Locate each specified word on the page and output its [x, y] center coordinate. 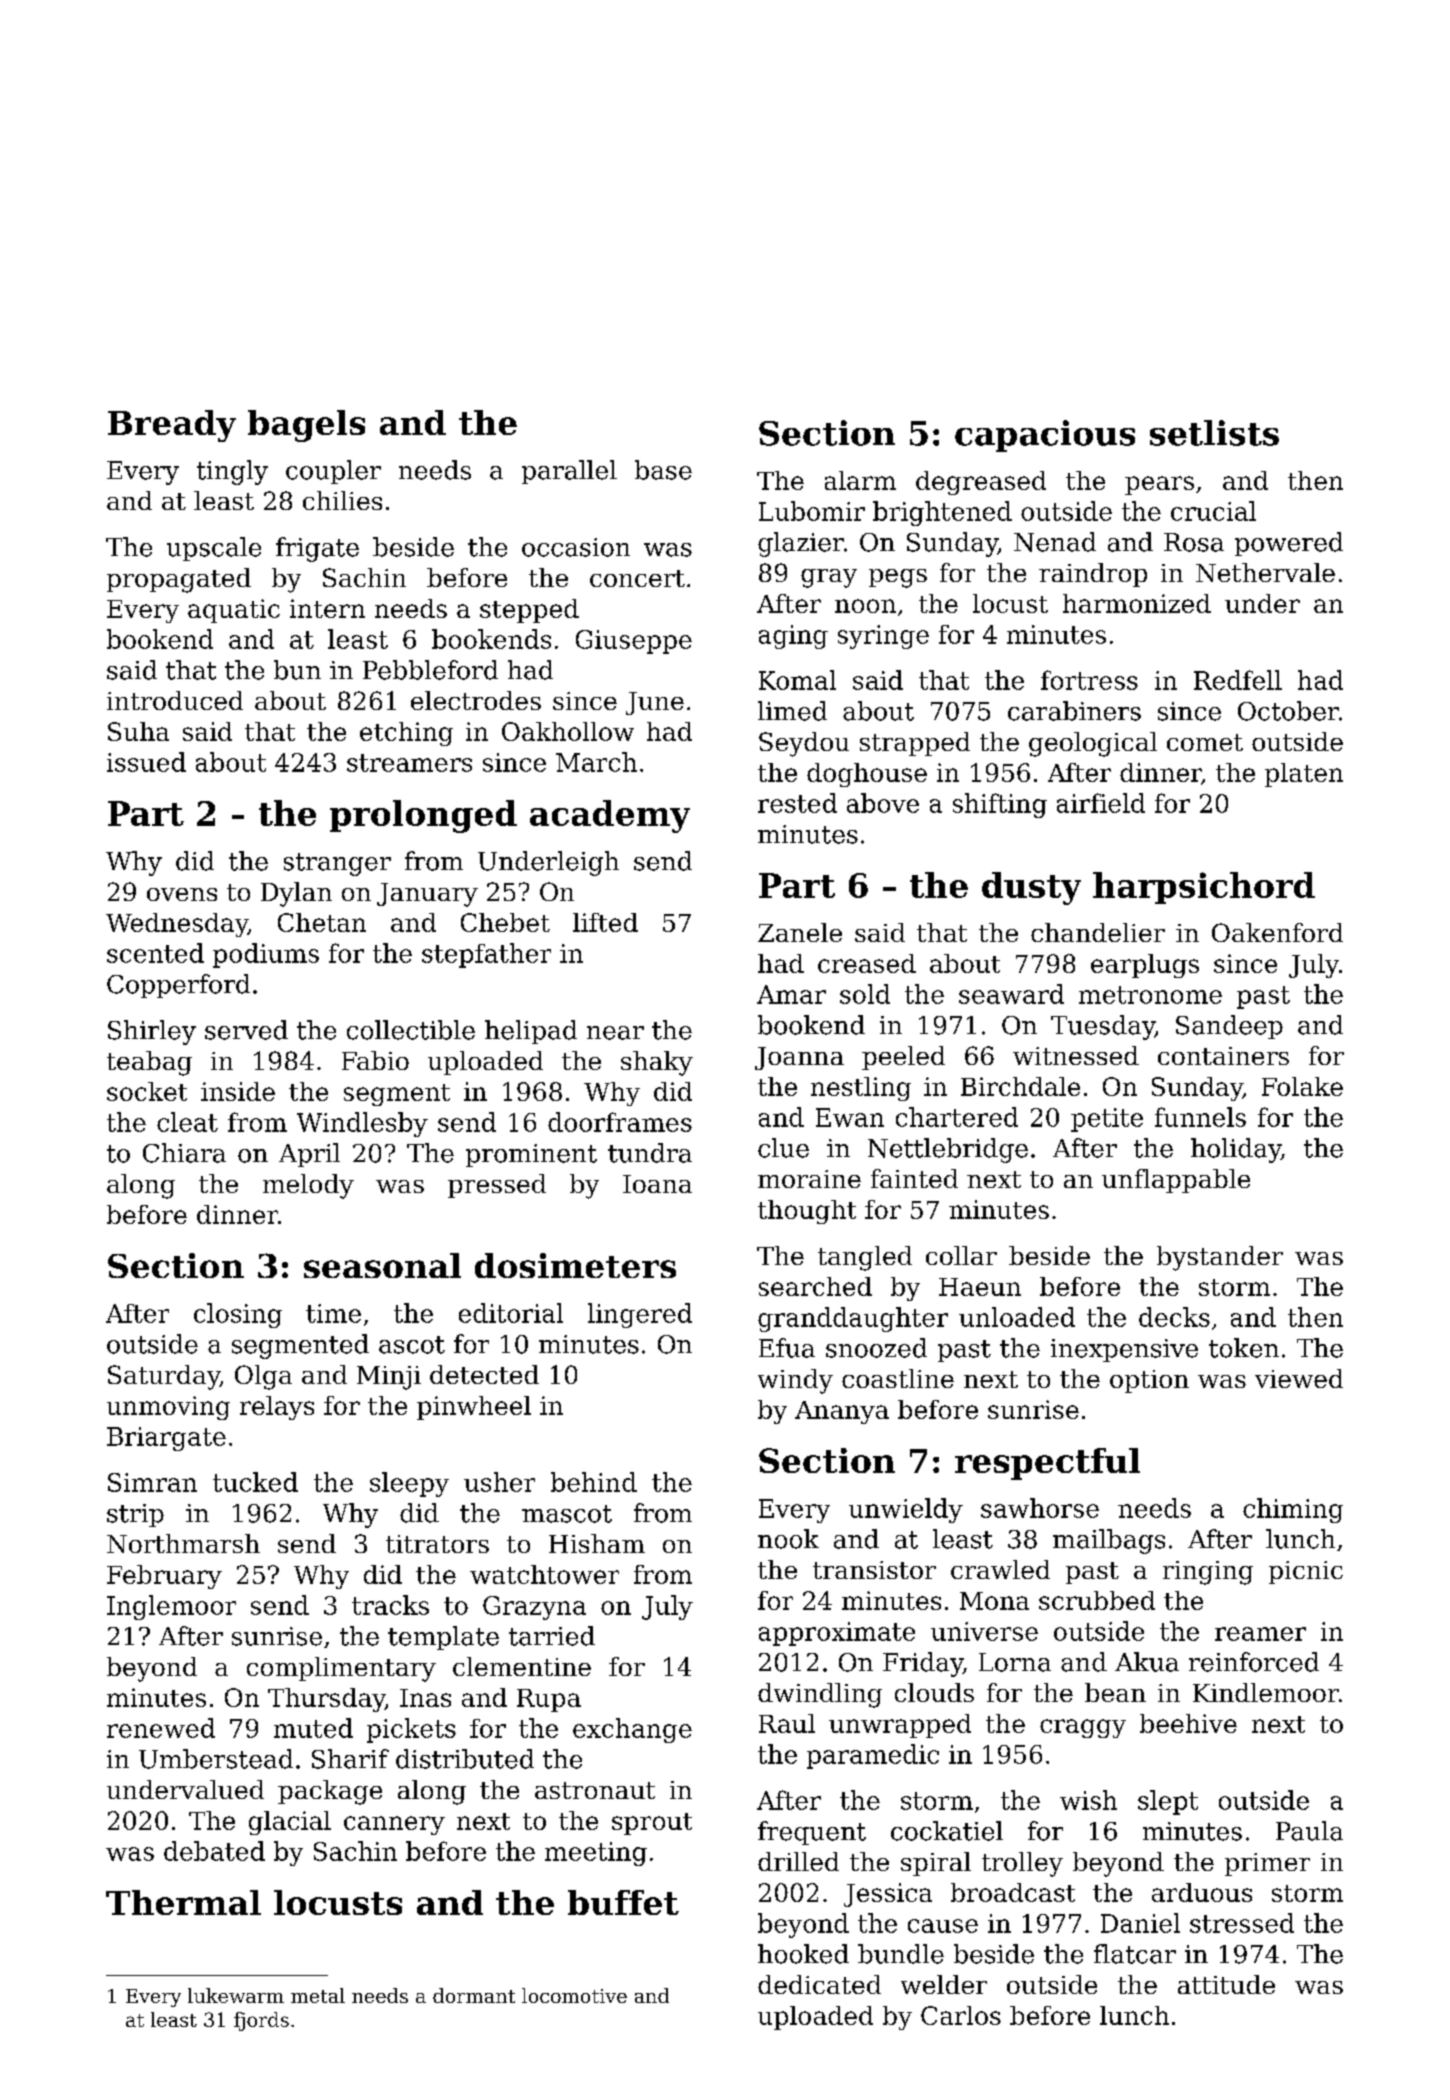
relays [277, 1408]
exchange [632, 1730]
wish [1088, 1800]
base [663, 470]
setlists [1214, 433]
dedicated [819, 1984]
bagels [306, 426]
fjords [261, 2021]
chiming [1293, 1510]
